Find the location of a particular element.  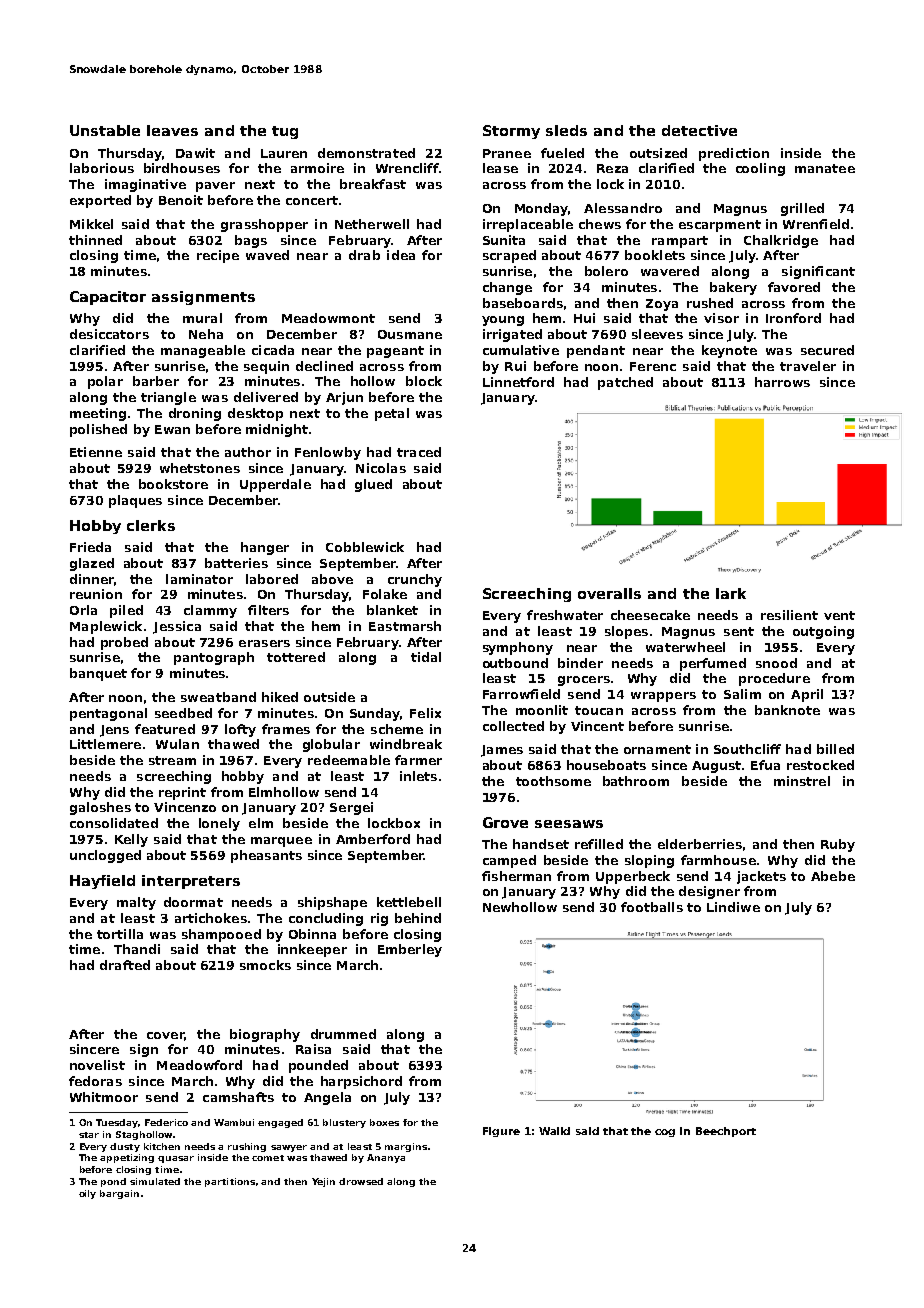

favored is located at coordinates (794, 287).
